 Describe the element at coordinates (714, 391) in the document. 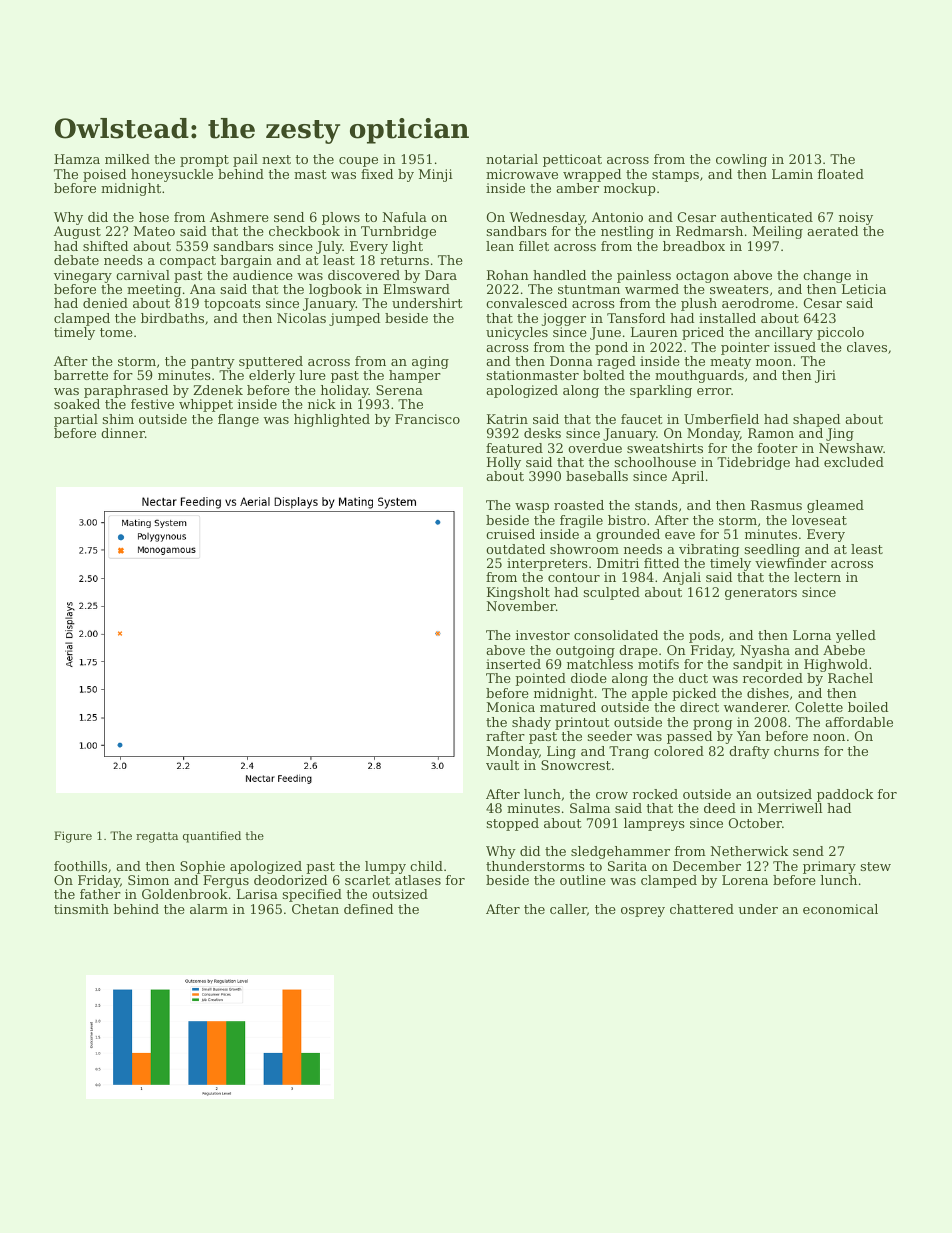

I see `error` at that location.
